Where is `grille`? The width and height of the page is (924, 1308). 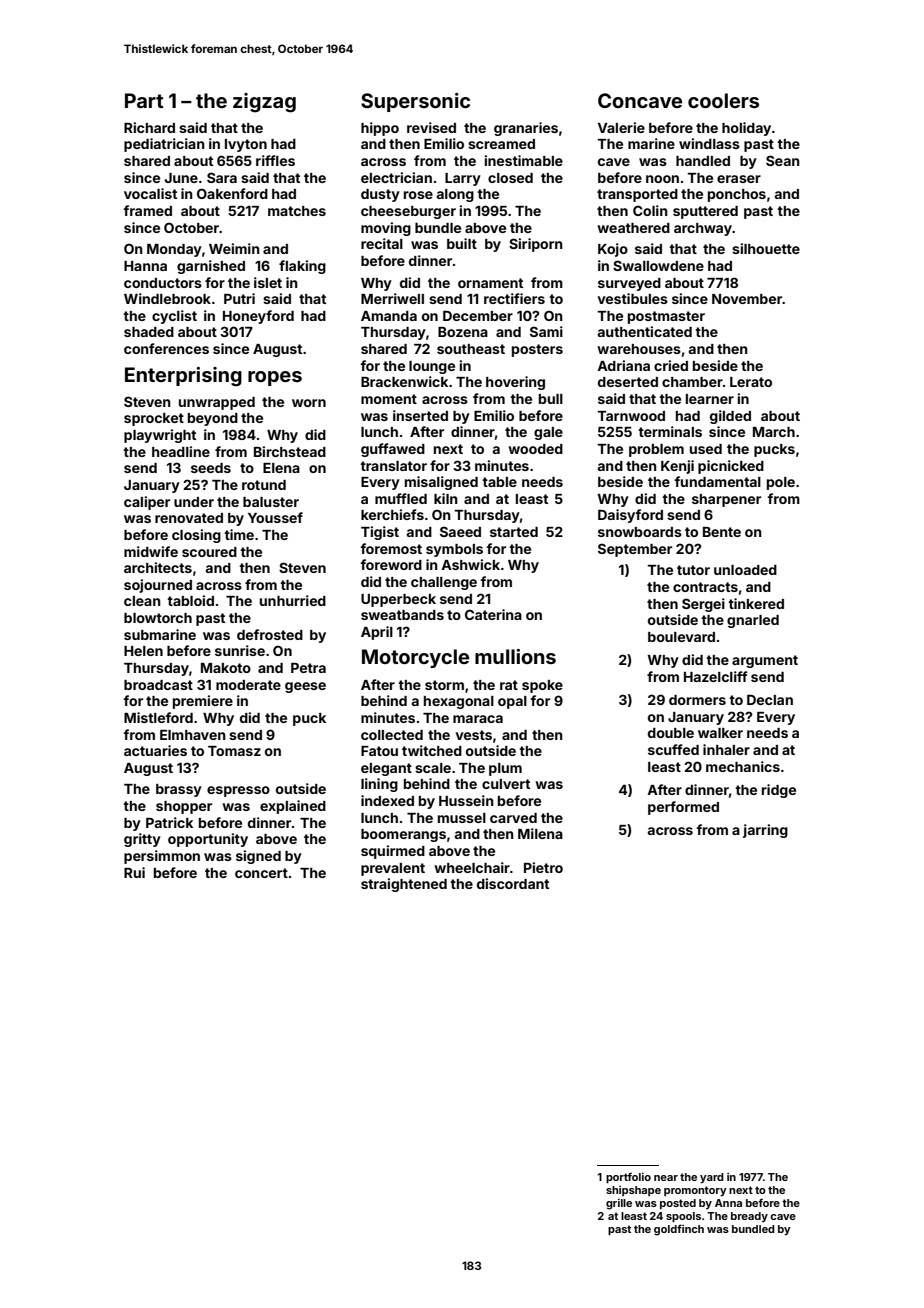 grille is located at coordinates (619, 1204).
